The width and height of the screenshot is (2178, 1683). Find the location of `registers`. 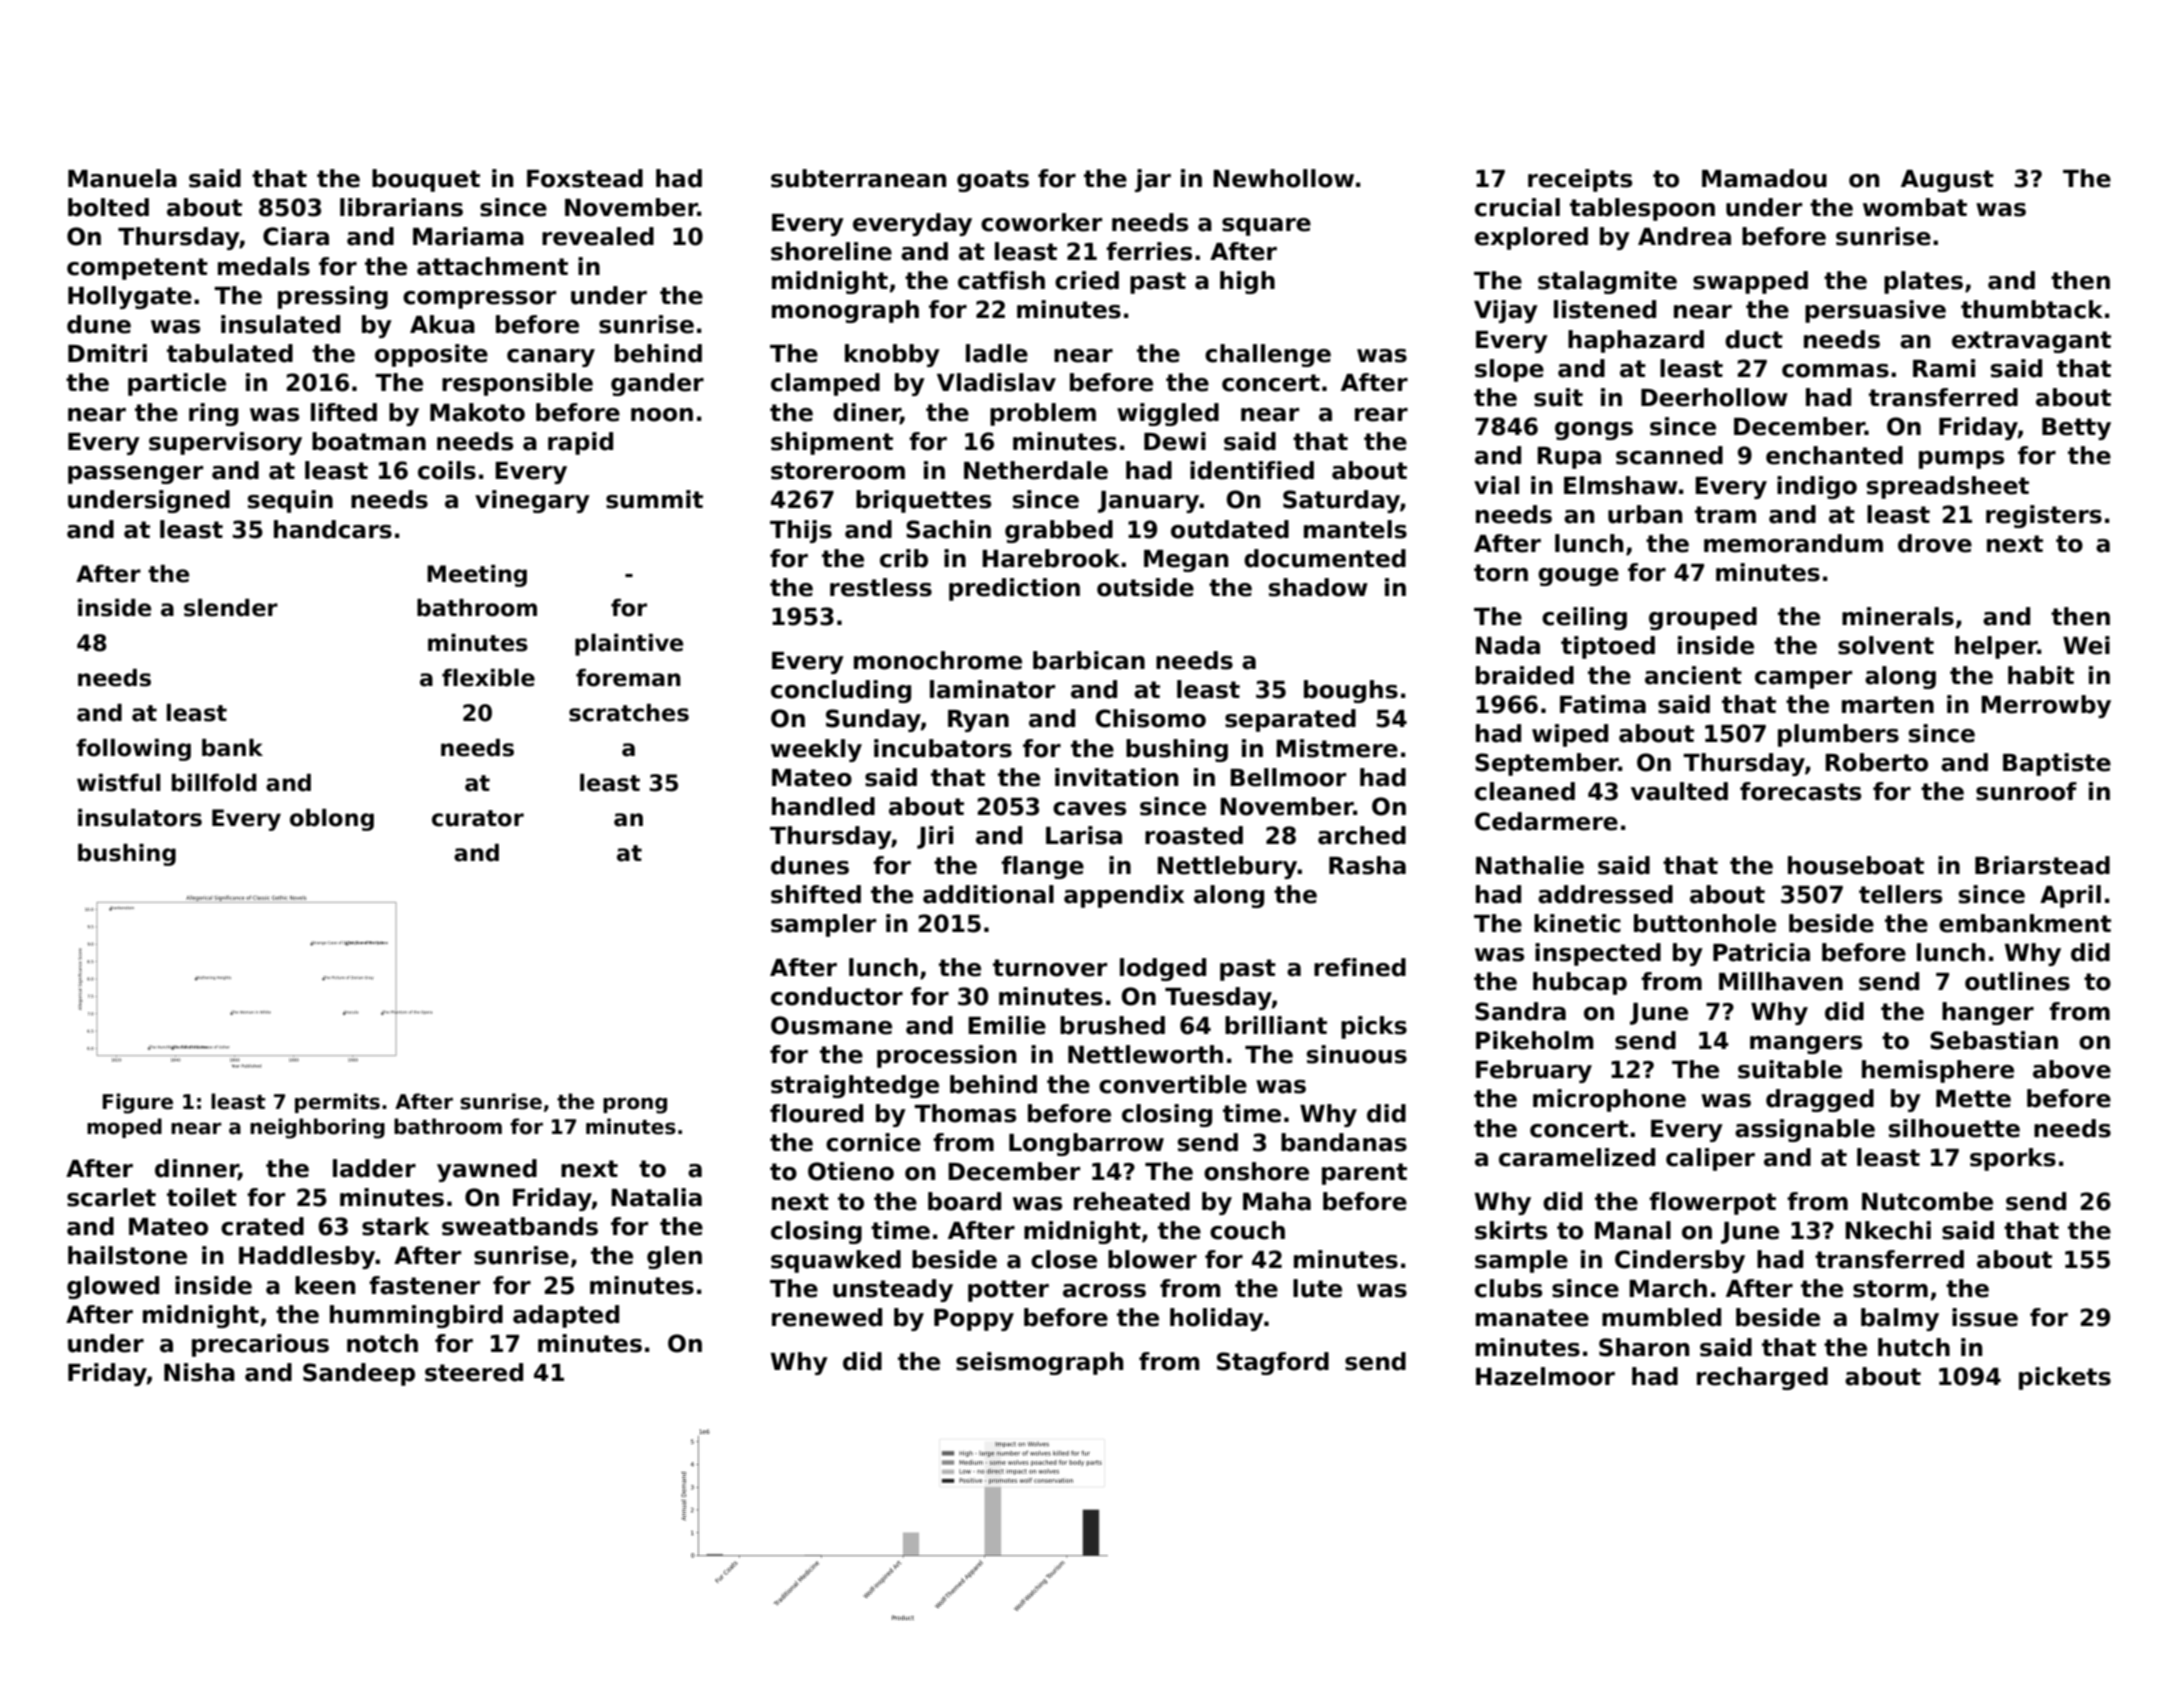

registers is located at coordinates (2044, 516).
